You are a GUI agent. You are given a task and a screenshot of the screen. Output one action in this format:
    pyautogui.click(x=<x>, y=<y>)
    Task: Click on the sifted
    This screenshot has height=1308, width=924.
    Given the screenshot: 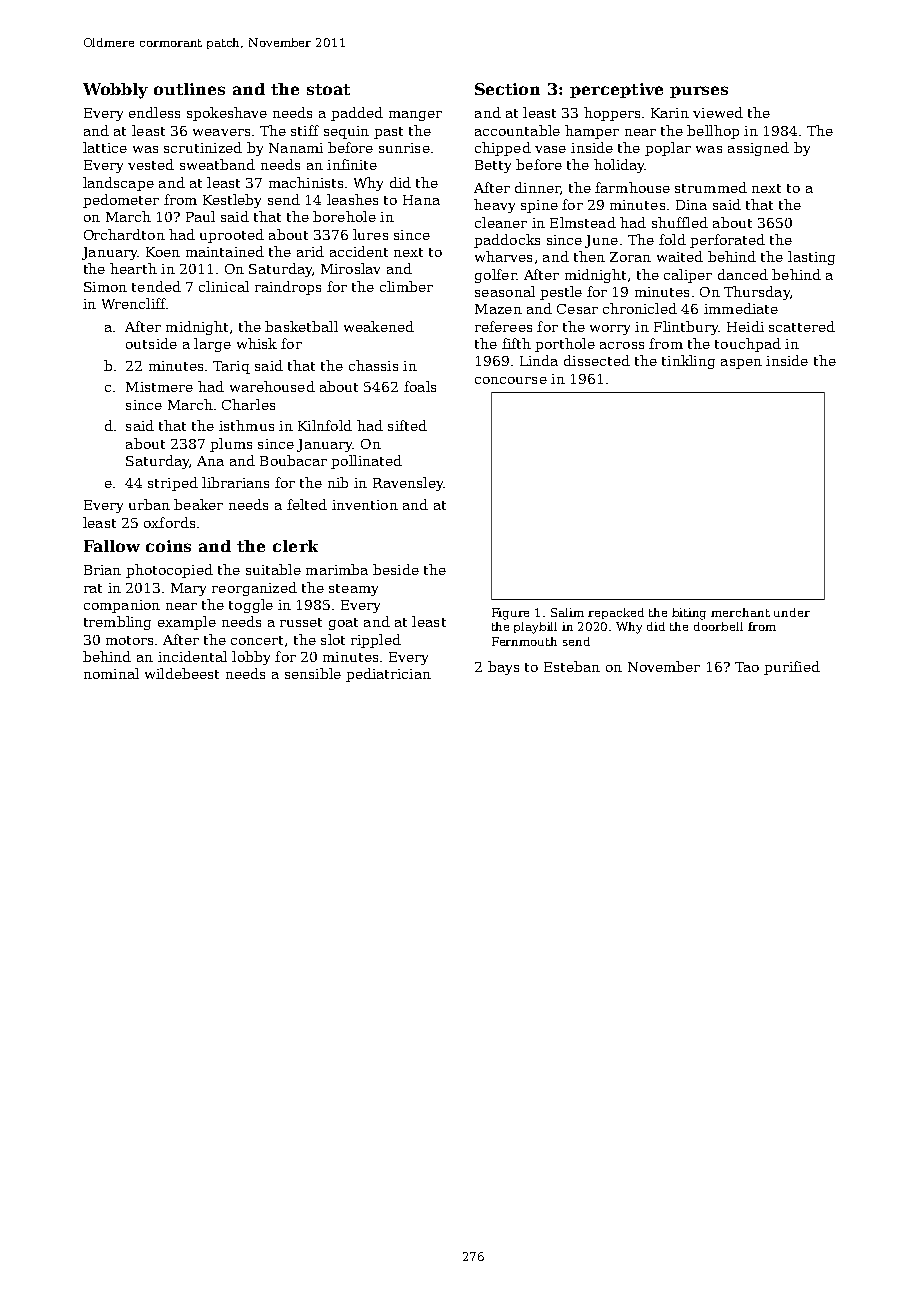 What is the action you would take?
    pyautogui.click(x=407, y=425)
